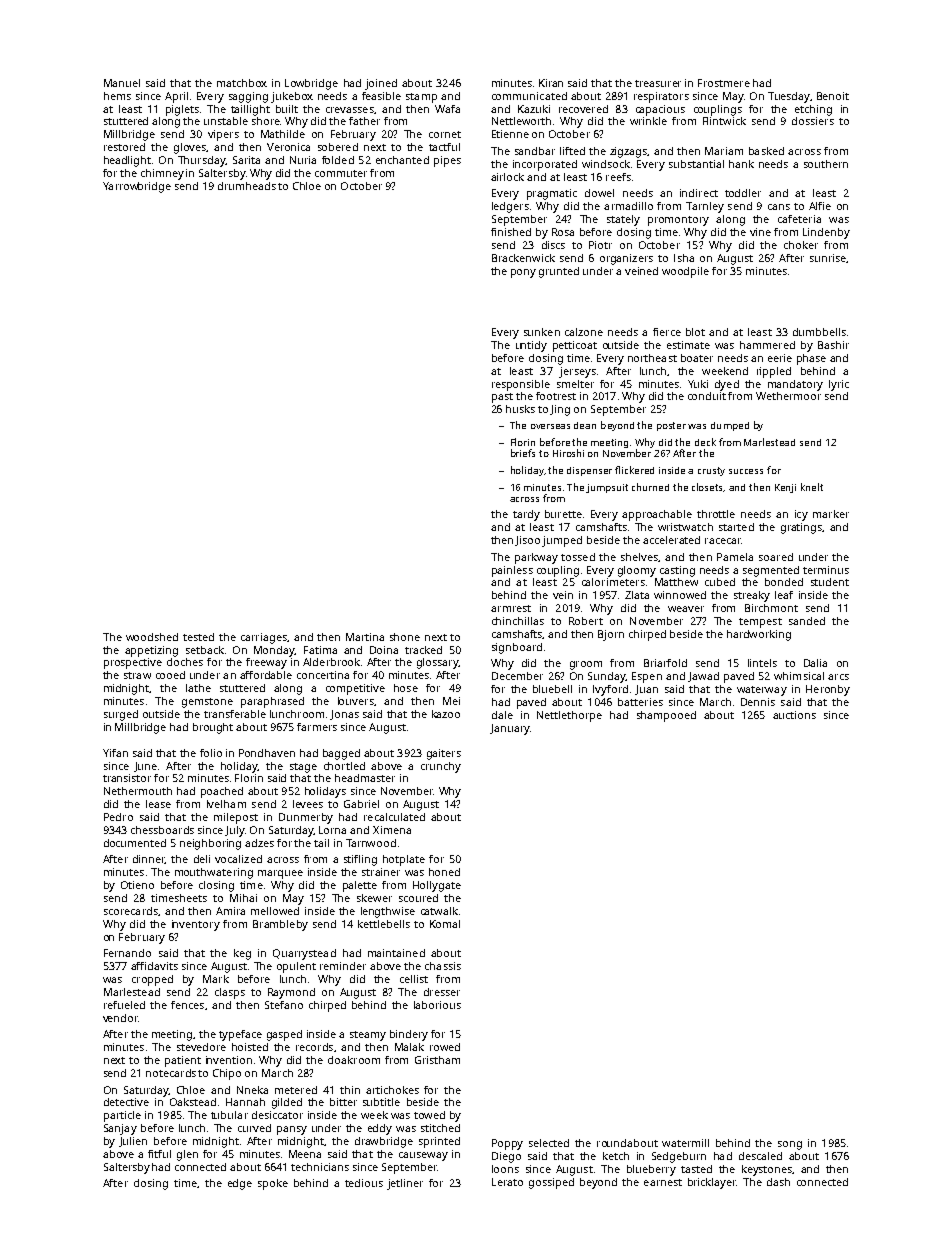  I want to click on commuter, so click(341, 173).
